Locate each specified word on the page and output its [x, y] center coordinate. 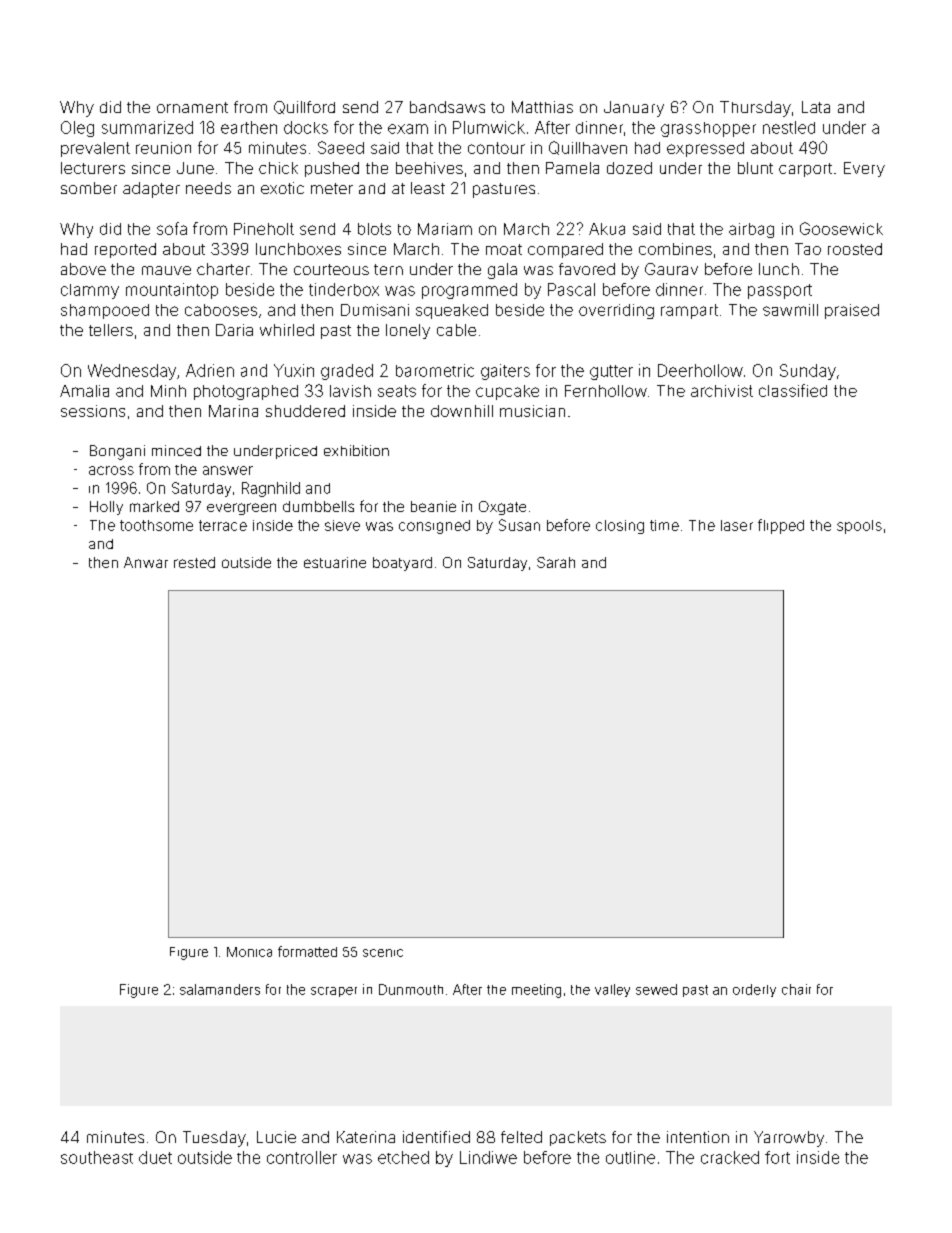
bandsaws [447, 107]
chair [796, 989]
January [634, 109]
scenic [383, 953]
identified [436, 1137]
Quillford [304, 107]
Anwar [146, 562]
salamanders [220, 989]
